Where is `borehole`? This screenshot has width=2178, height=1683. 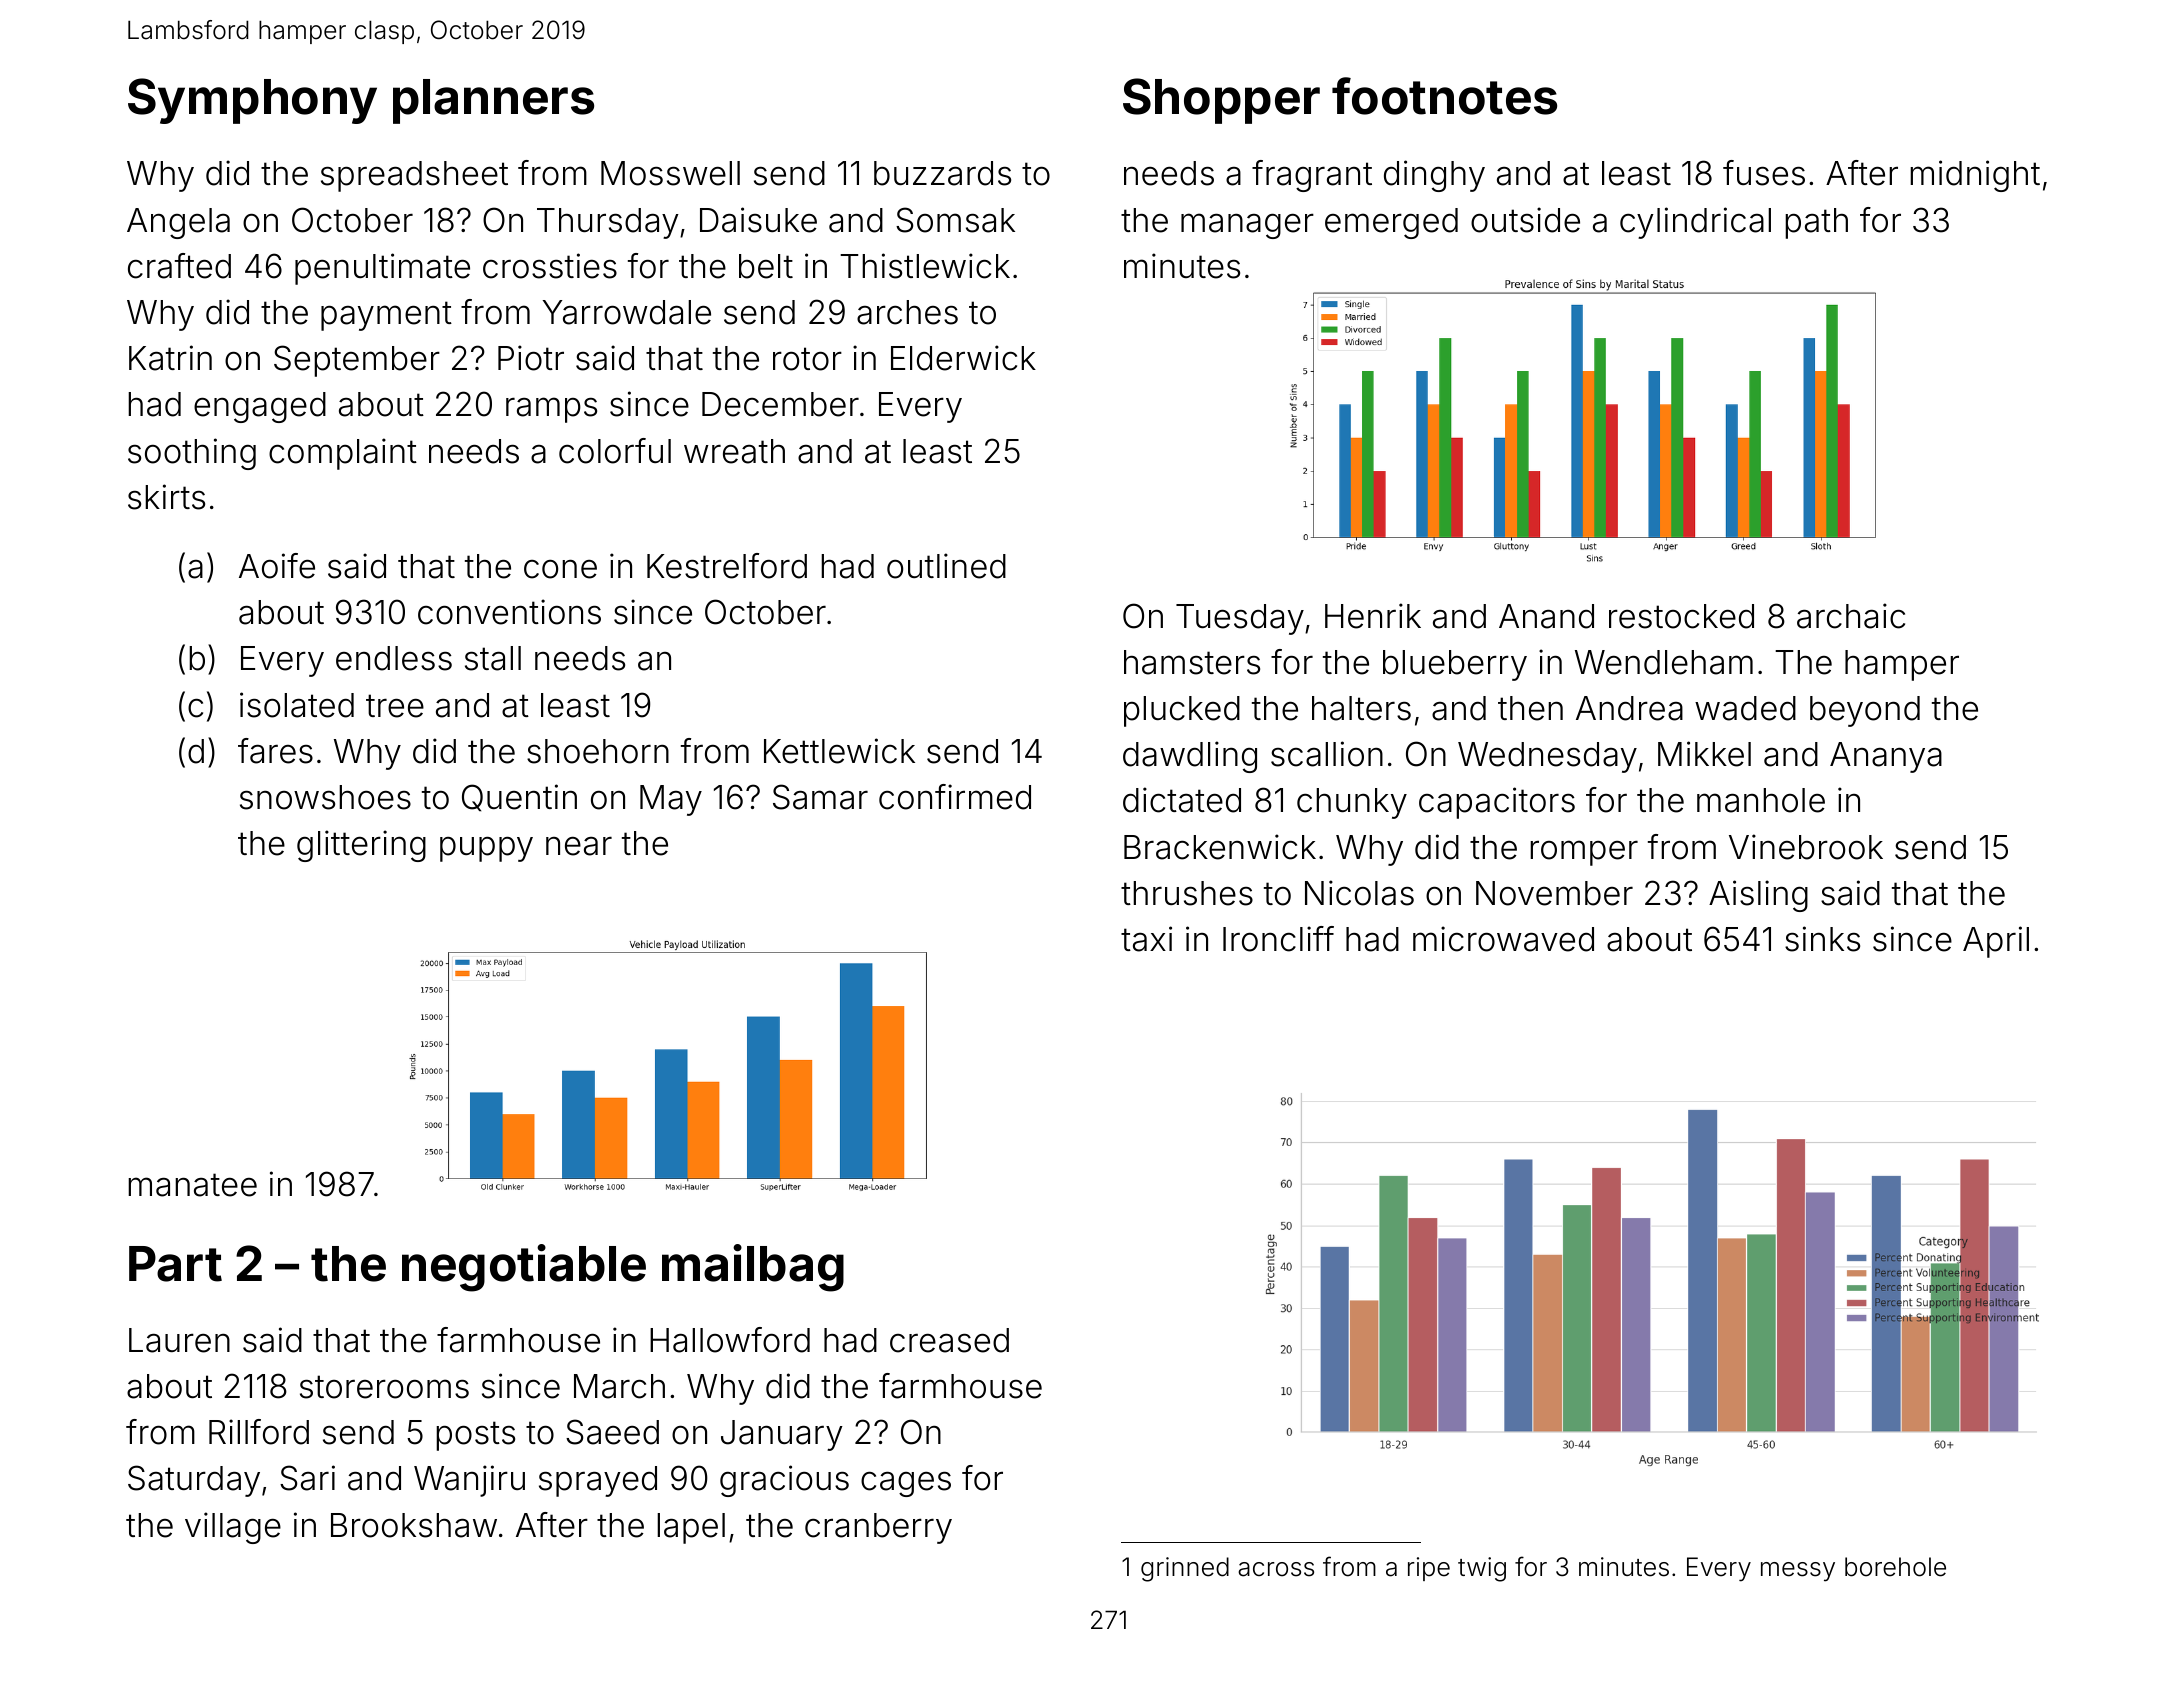 borehole is located at coordinates (1895, 1567).
